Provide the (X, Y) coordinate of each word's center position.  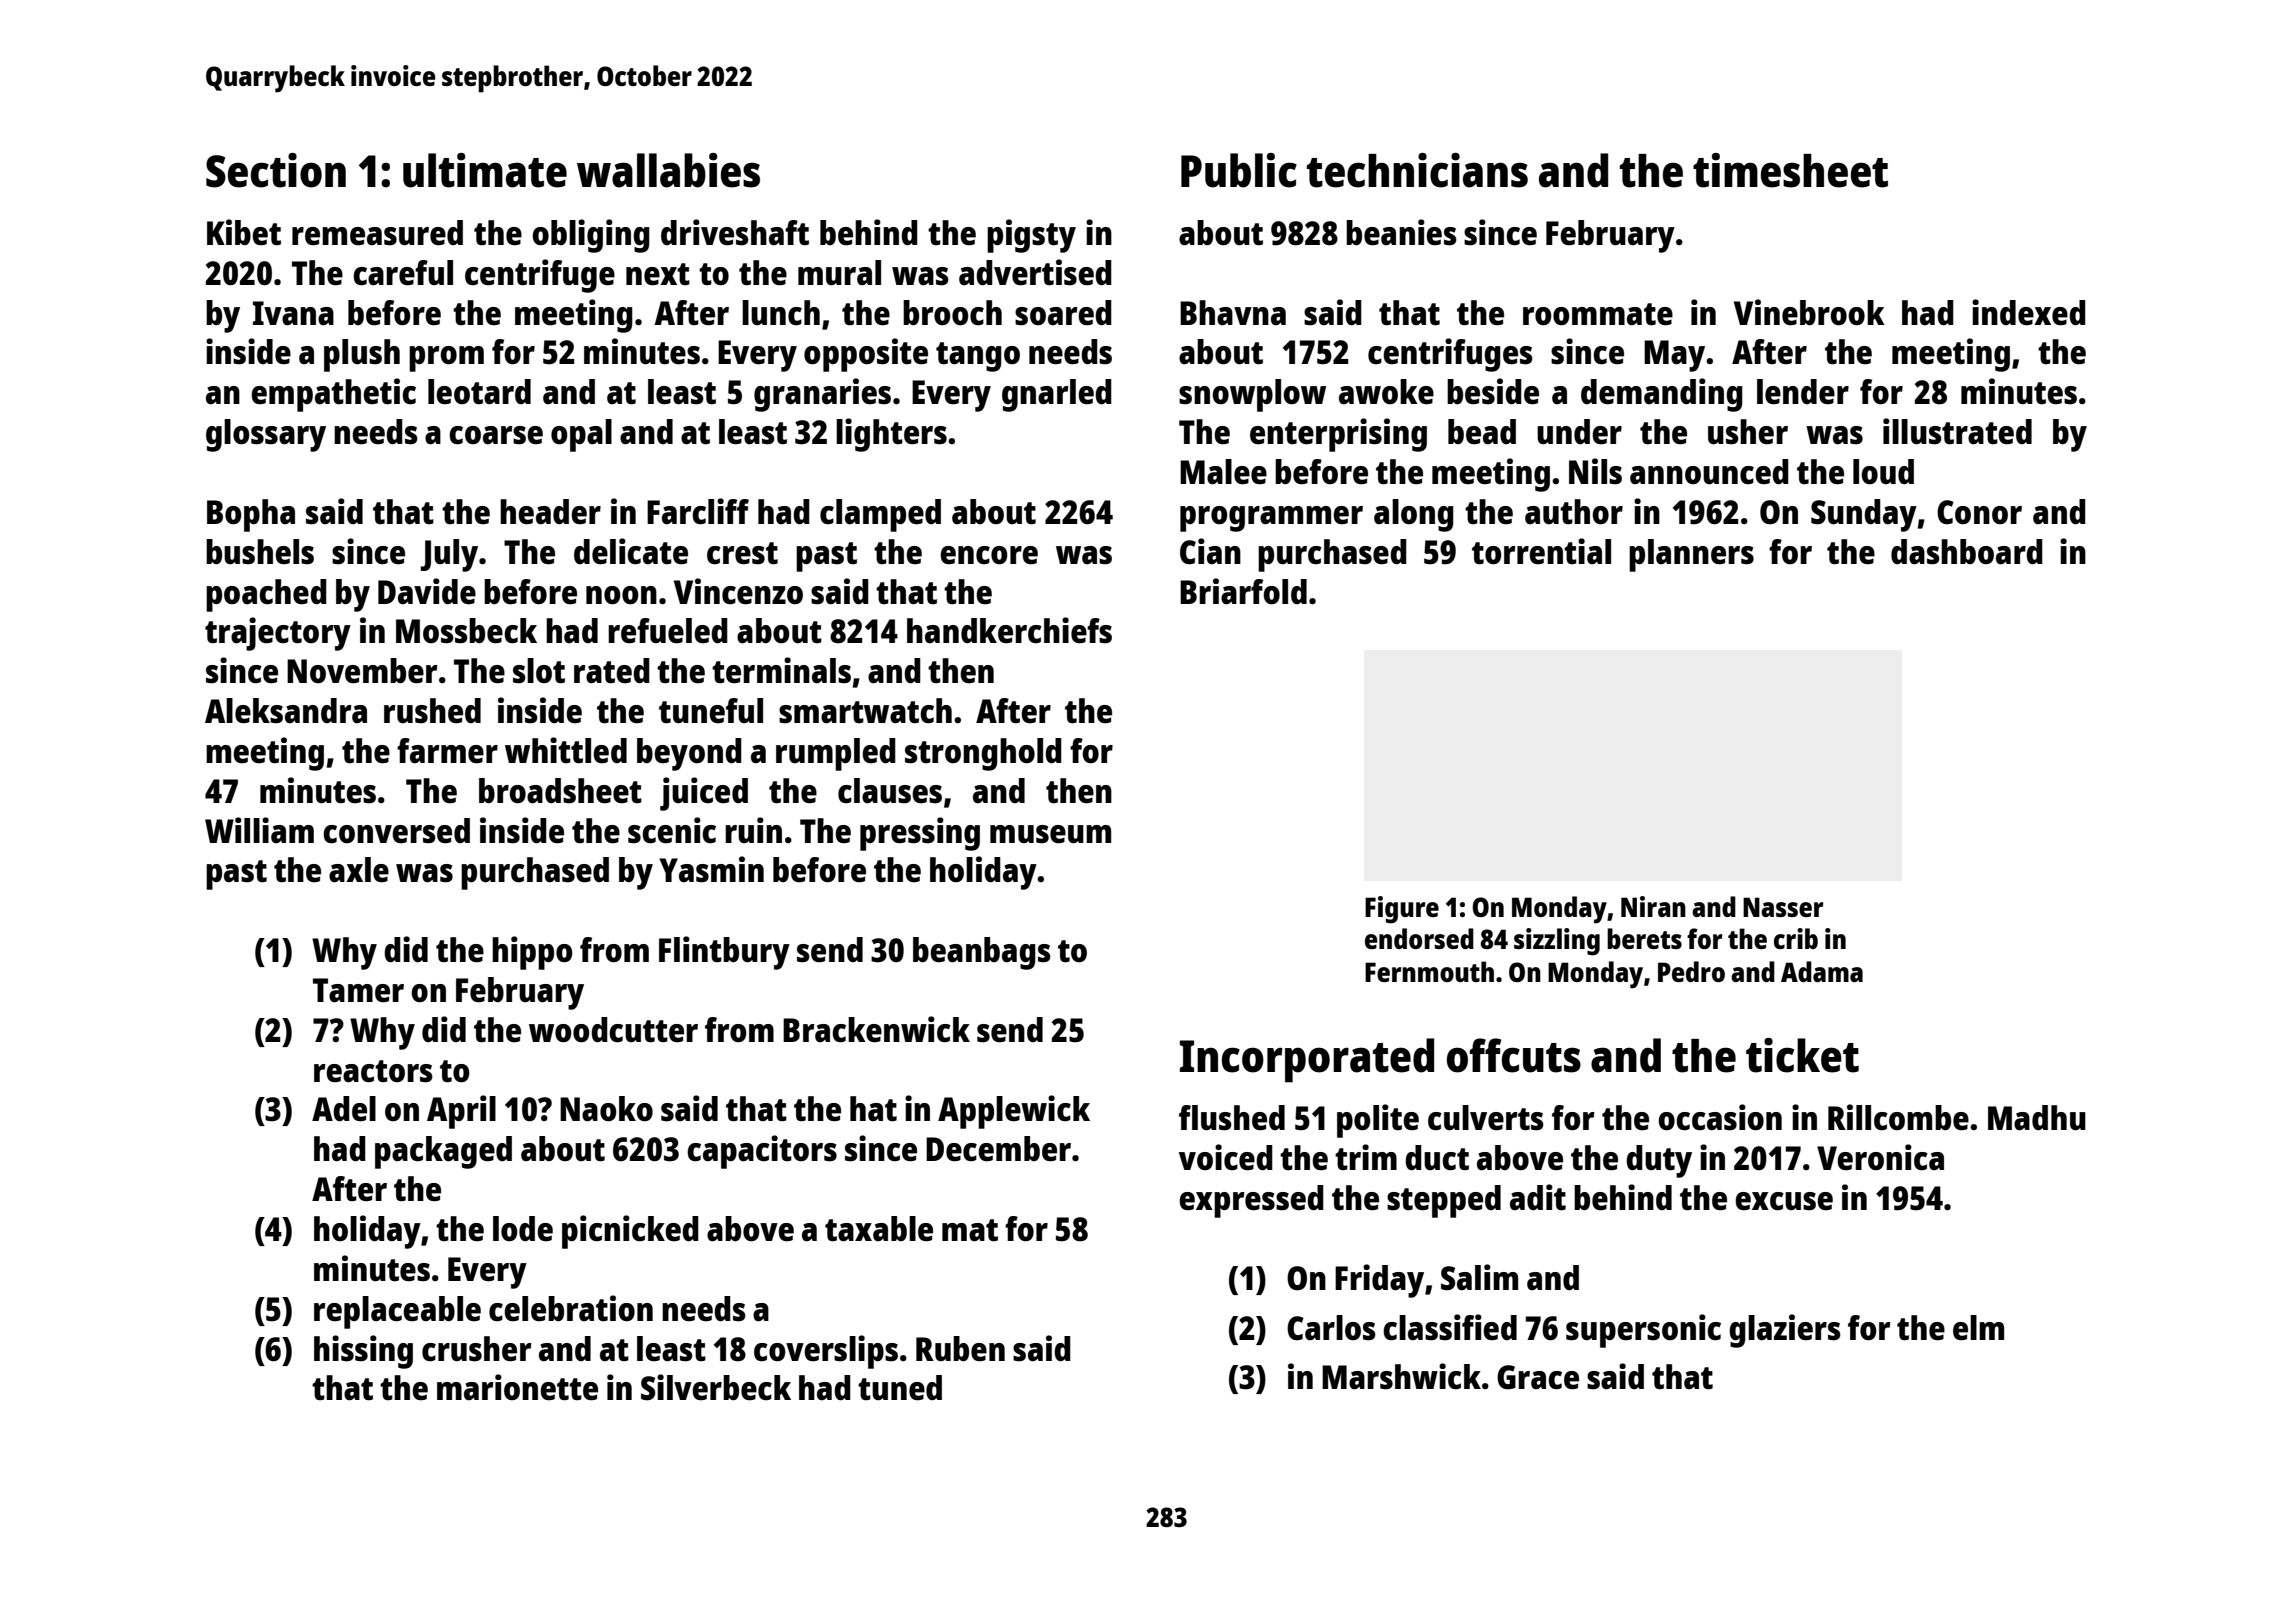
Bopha (251, 515)
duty (1659, 1161)
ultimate (485, 170)
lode (523, 1229)
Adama (1822, 971)
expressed (1251, 1201)
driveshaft (735, 232)
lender (1803, 392)
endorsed (1419, 938)
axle (359, 870)
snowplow (1252, 395)
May (1674, 356)
